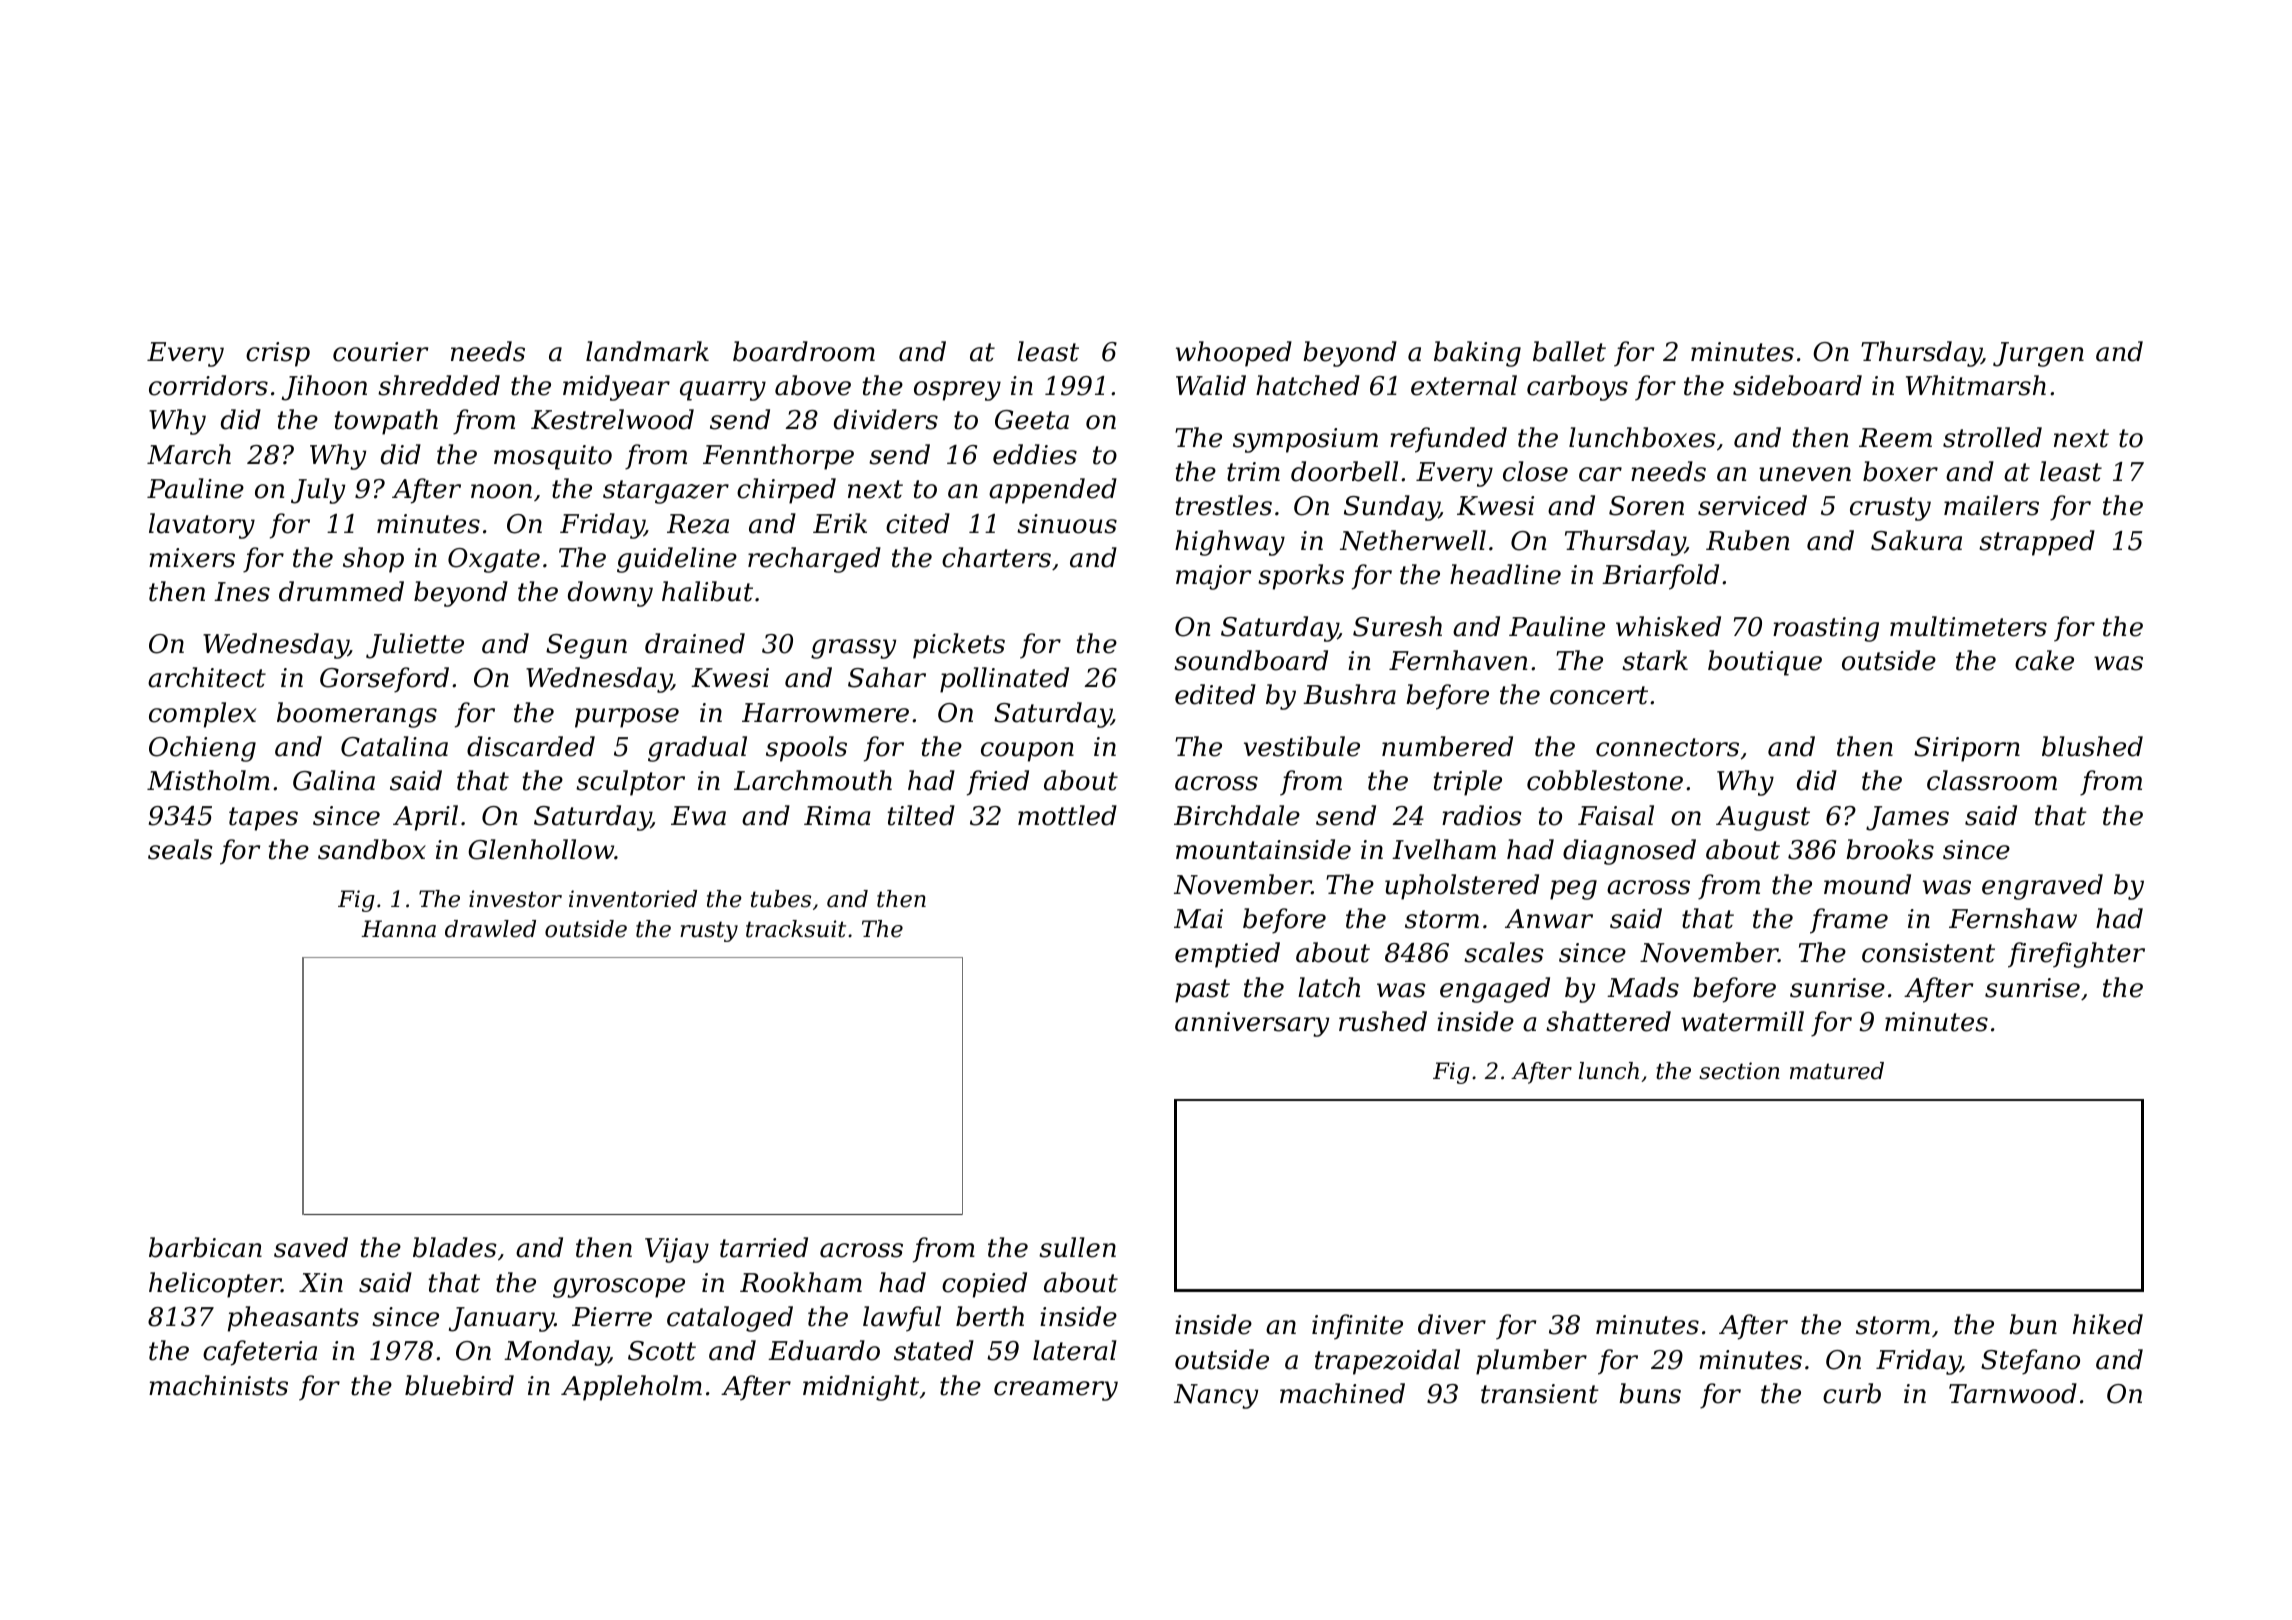 Image resolution: width=2292 pixels, height=1620 pixels. Describe the element at coordinates (2108, 1324) in the document. I see `hiked` at that location.
